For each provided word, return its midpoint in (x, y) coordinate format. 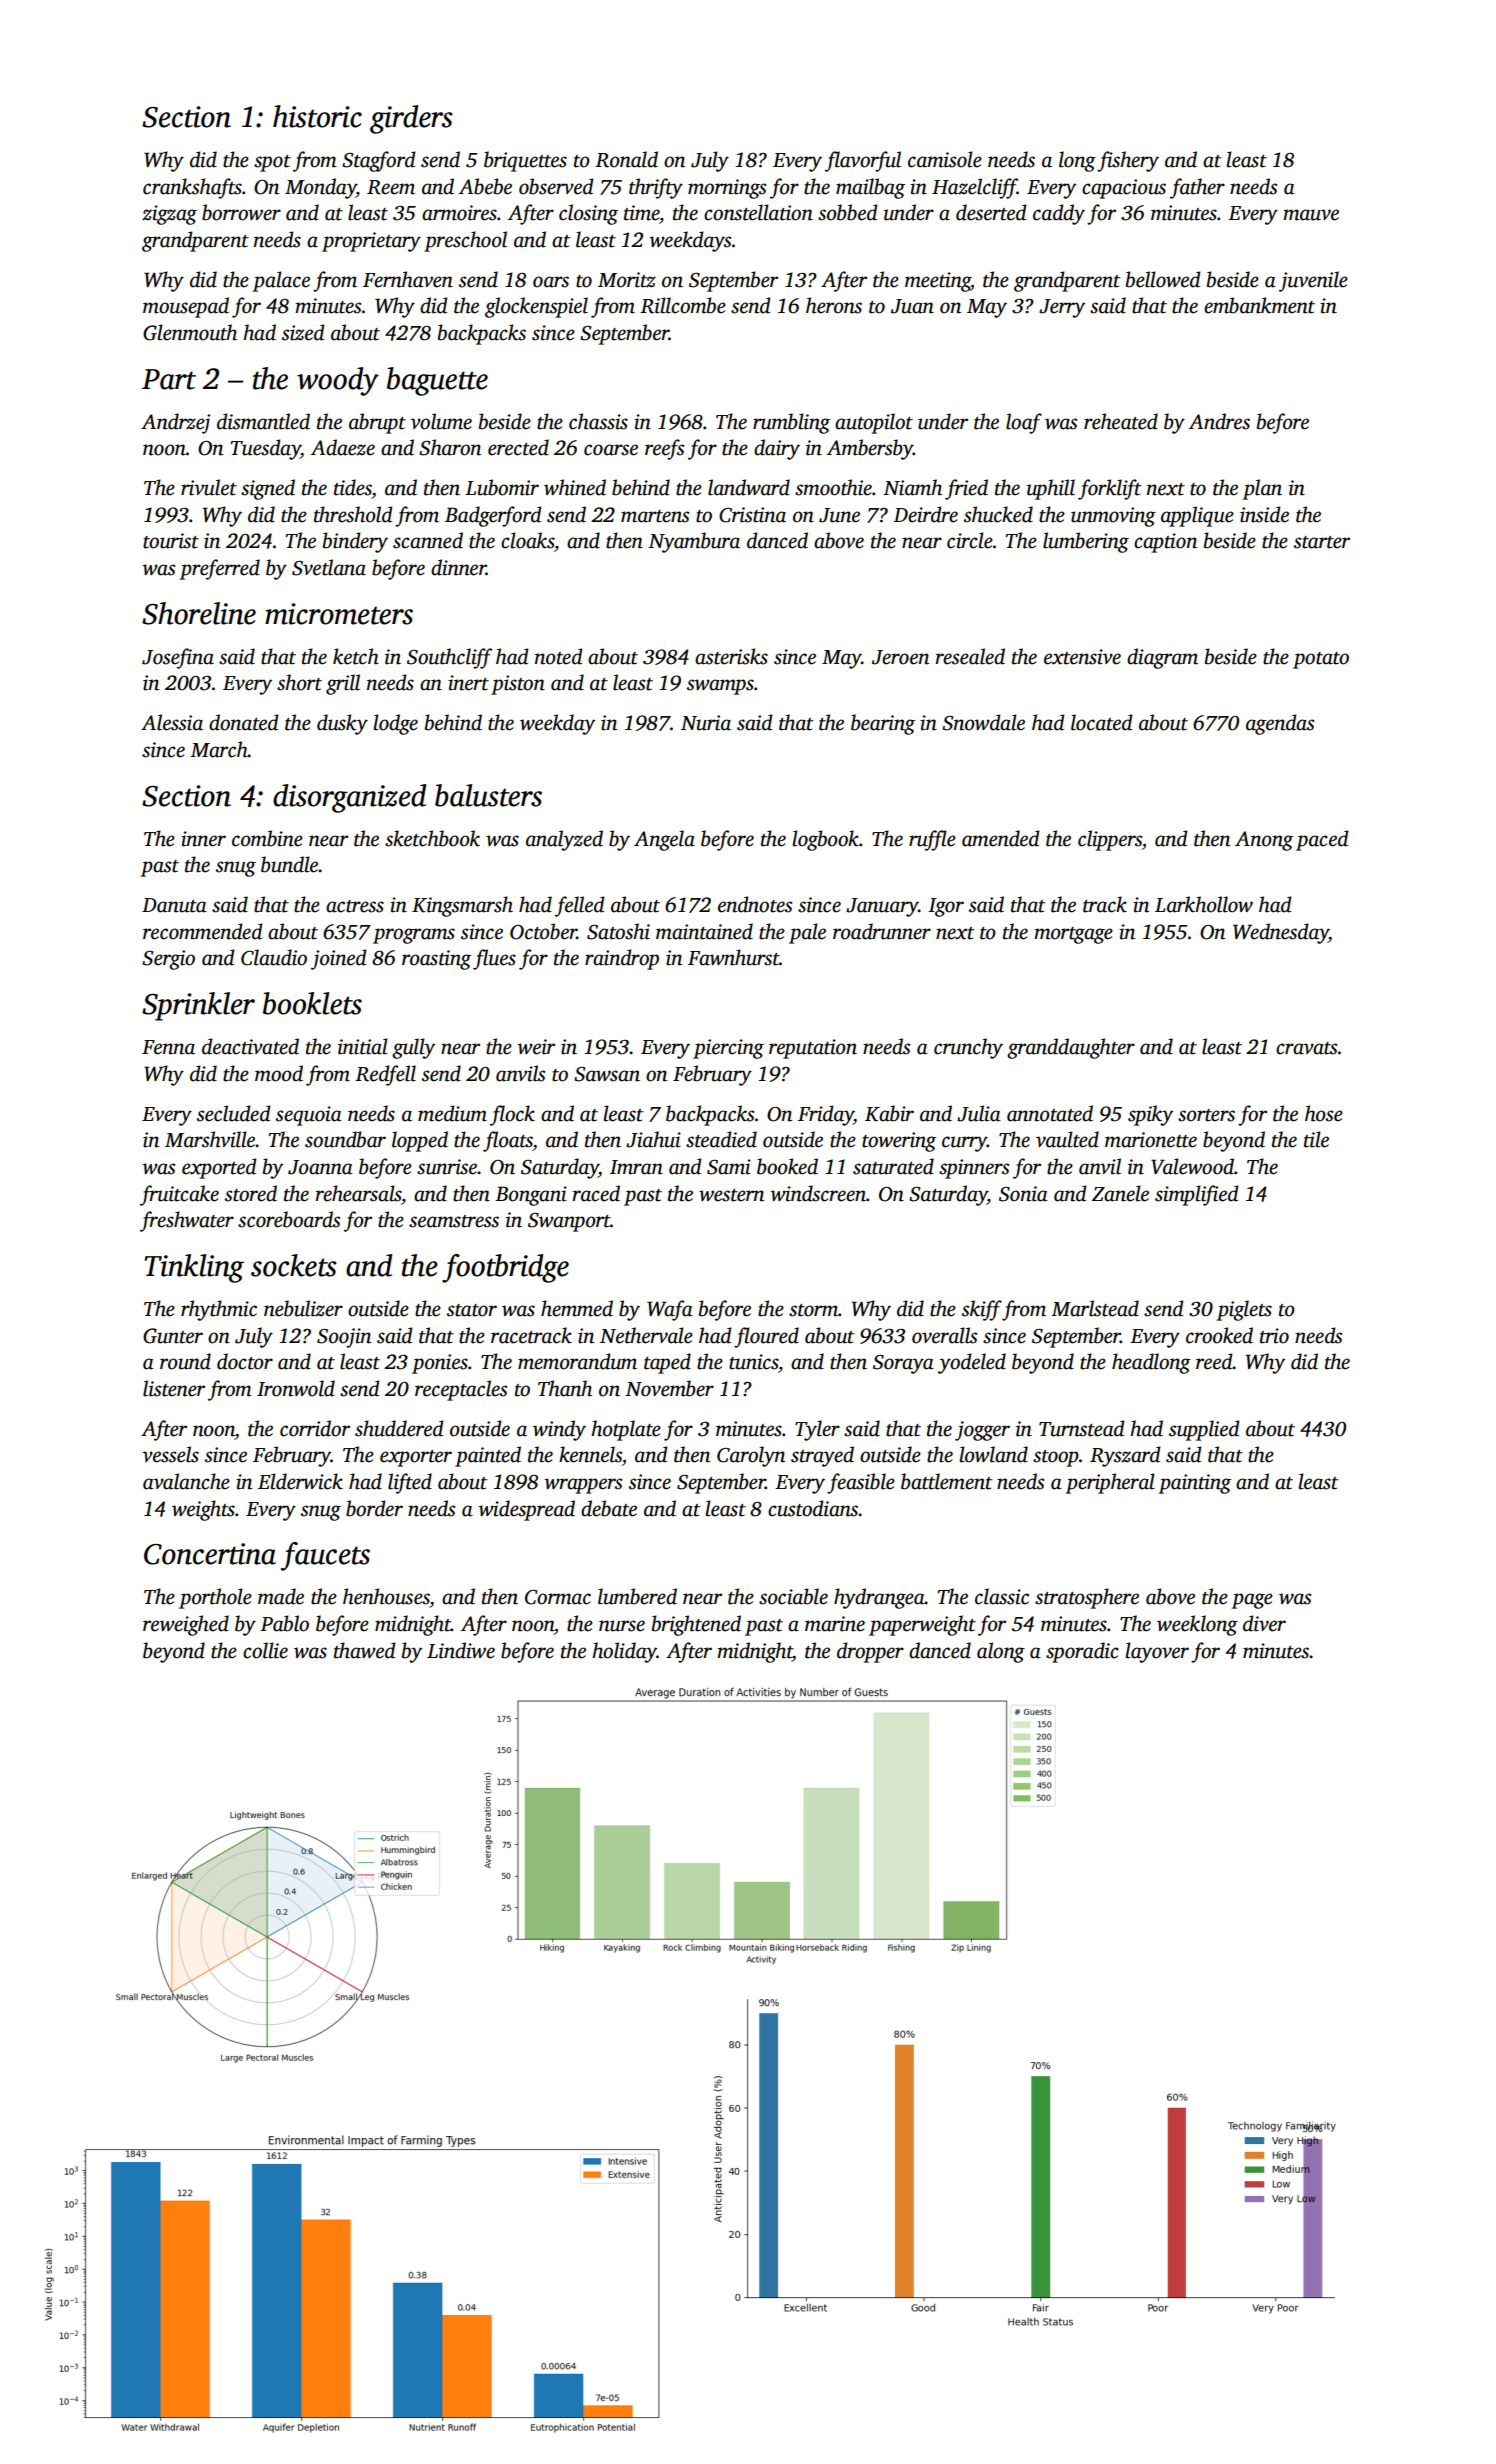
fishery (1128, 161)
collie (265, 1650)
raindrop (622, 959)
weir (536, 1047)
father (1197, 188)
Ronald (626, 159)
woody (338, 381)
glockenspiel (536, 307)
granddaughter (1071, 1048)
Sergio (168, 960)
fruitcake (179, 1195)
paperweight (922, 1625)
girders (411, 119)
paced (1322, 840)
